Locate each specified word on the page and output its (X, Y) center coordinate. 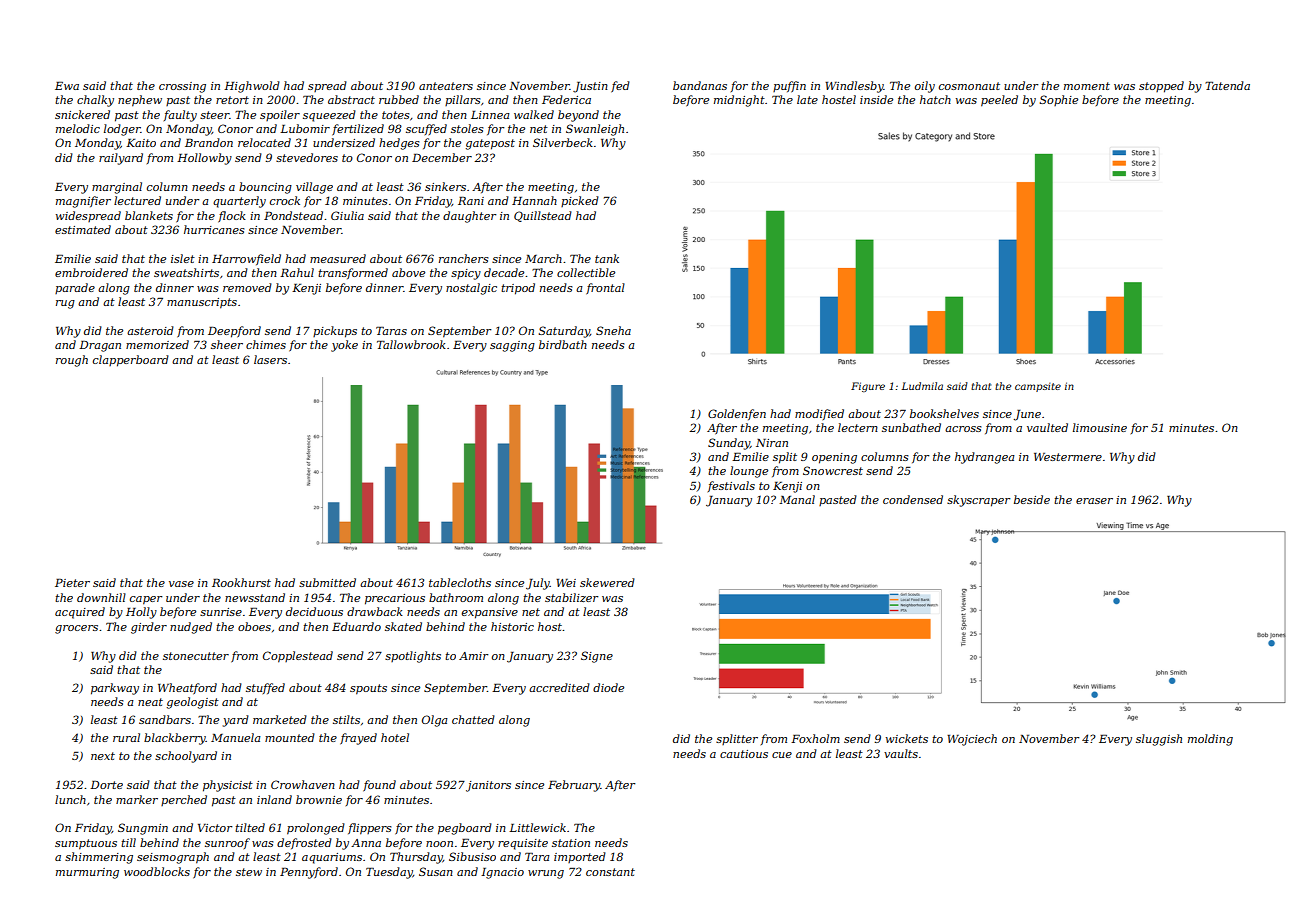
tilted (250, 827)
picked (580, 201)
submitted (327, 582)
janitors (488, 786)
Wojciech (972, 740)
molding (1210, 740)
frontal (605, 289)
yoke (344, 346)
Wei (566, 583)
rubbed (399, 99)
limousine (1100, 427)
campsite (1038, 387)
